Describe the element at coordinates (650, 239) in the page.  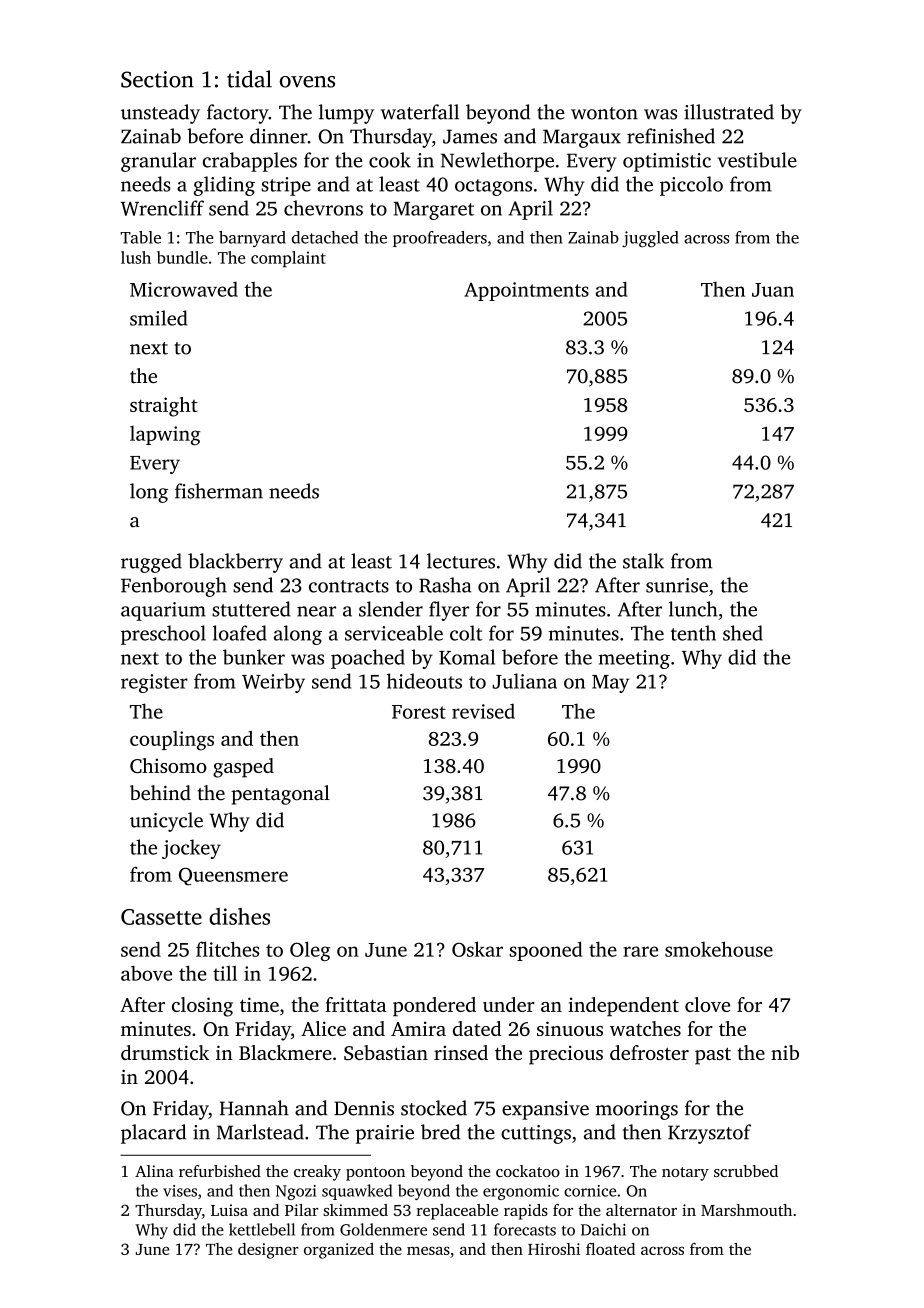
I see `juggled` at that location.
